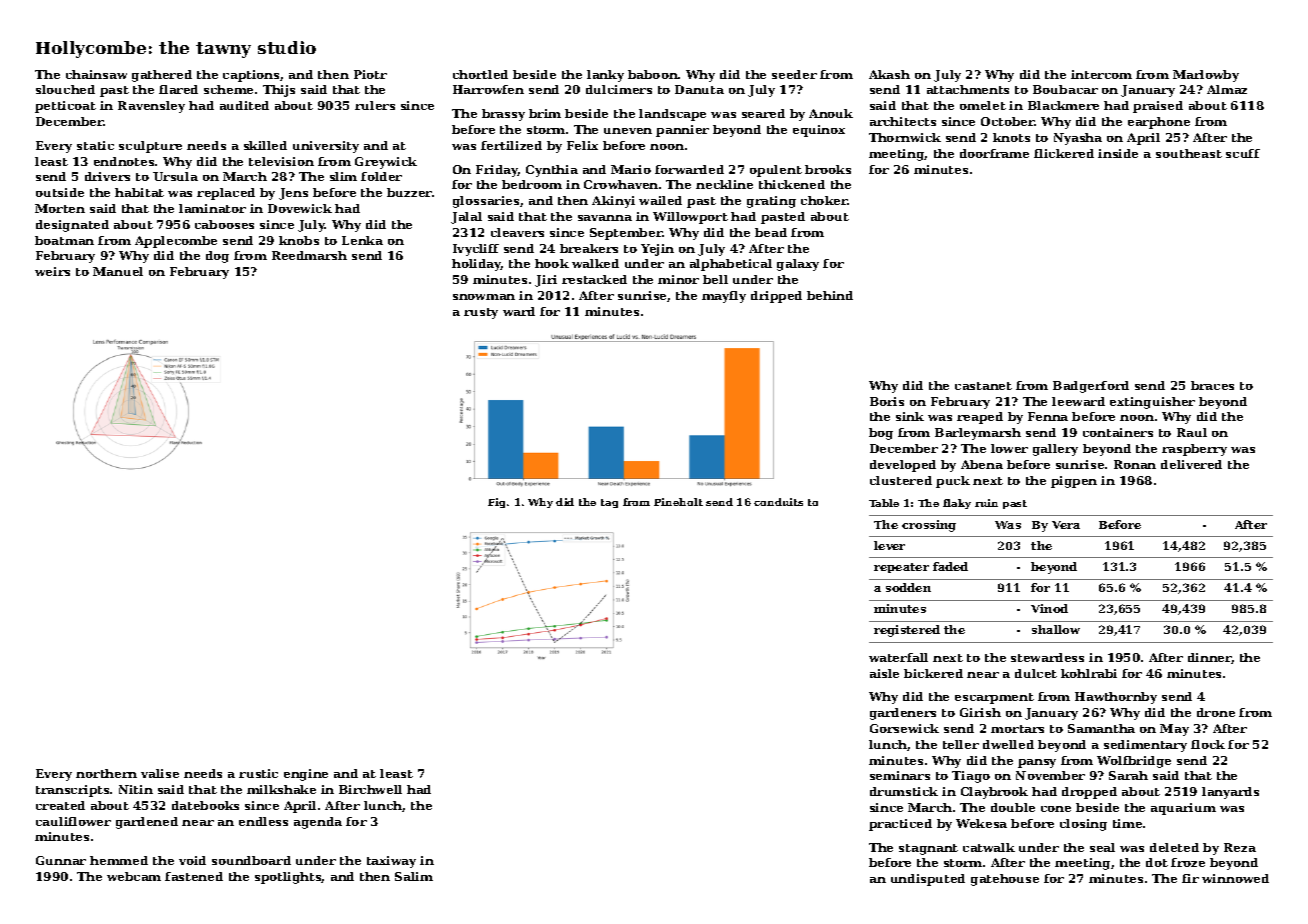 This document has width=1308, height=924. Describe the element at coordinates (678, 502) in the document. I see `Pineholt` at that location.
